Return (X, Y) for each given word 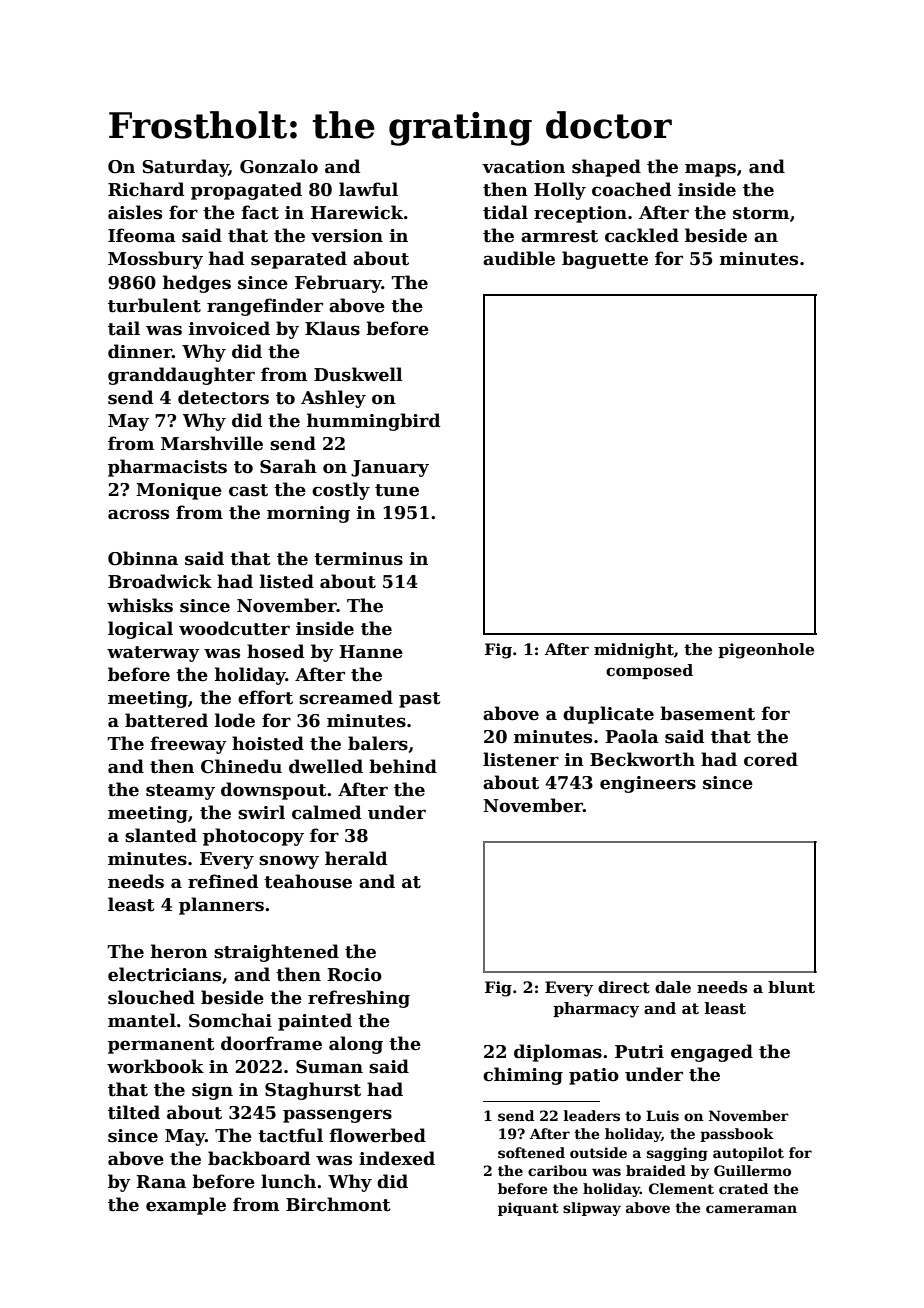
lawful (368, 189)
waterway (153, 654)
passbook (737, 1135)
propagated (246, 191)
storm (761, 213)
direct (624, 987)
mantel (142, 1020)
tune (397, 490)
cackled (642, 235)
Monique (179, 491)
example (186, 1206)
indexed (397, 1158)
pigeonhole (766, 651)
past (420, 700)
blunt (791, 987)
